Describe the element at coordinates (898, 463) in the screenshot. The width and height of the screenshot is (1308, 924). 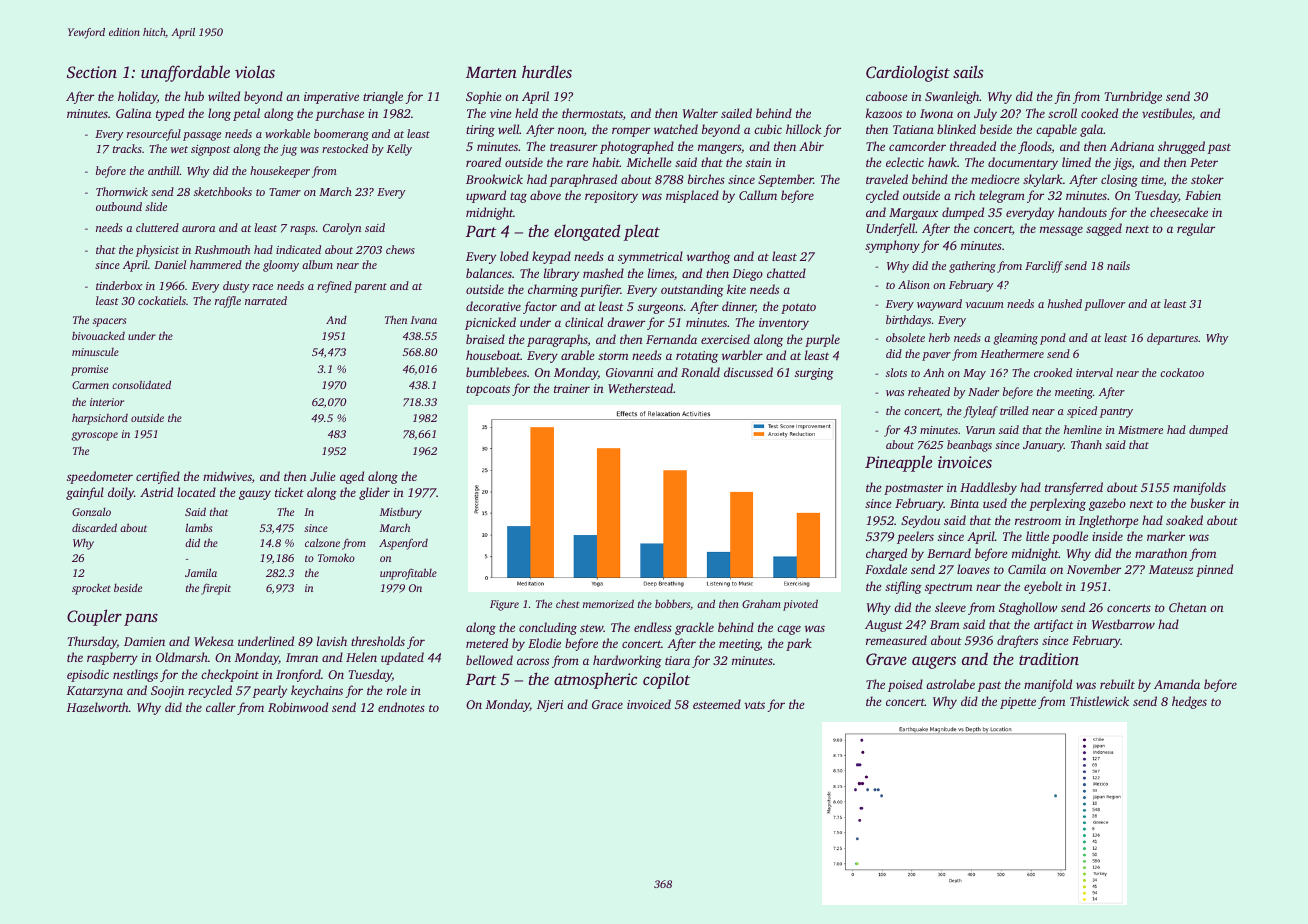
I see `Pineapple` at that location.
